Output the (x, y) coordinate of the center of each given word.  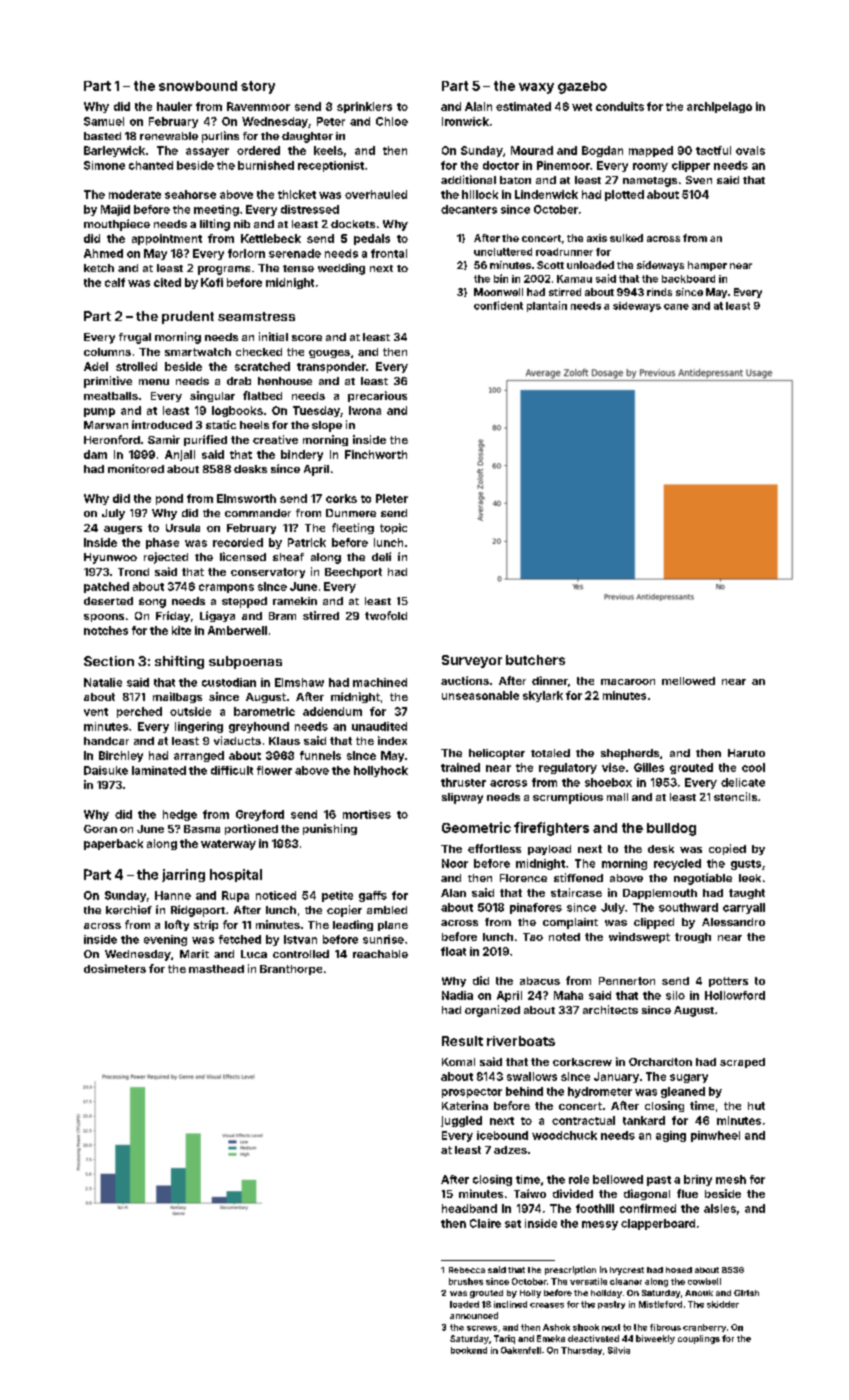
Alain (478, 106)
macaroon (628, 682)
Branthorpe (291, 970)
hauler (174, 106)
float (453, 951)
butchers (535, 660)
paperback (113, 844)
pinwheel (715, 1136)
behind (524, 1091)
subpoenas (245, 662)
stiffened (578, 877)
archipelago (719, 107)
